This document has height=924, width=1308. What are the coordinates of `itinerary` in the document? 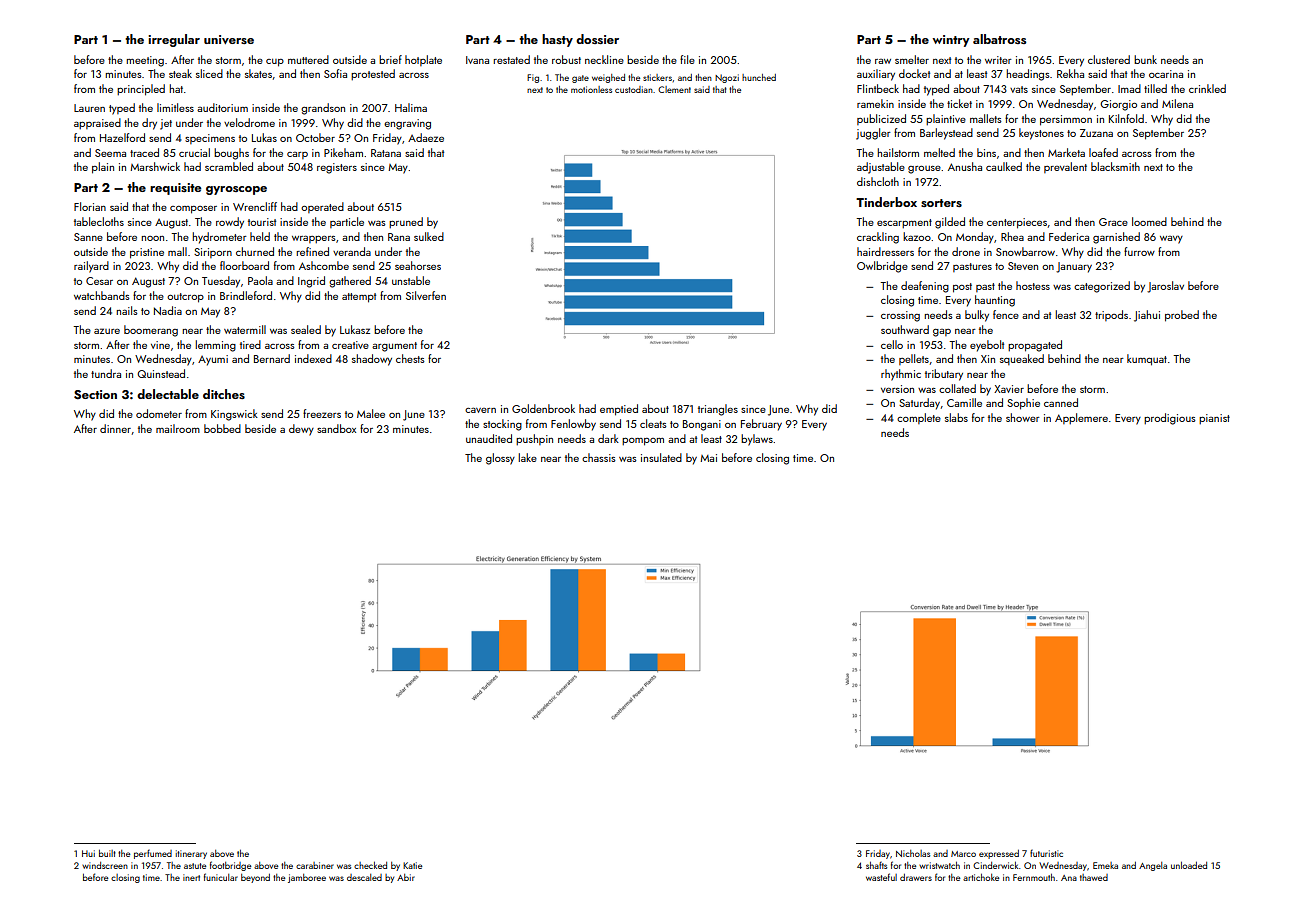 It's located at (191, 854).
